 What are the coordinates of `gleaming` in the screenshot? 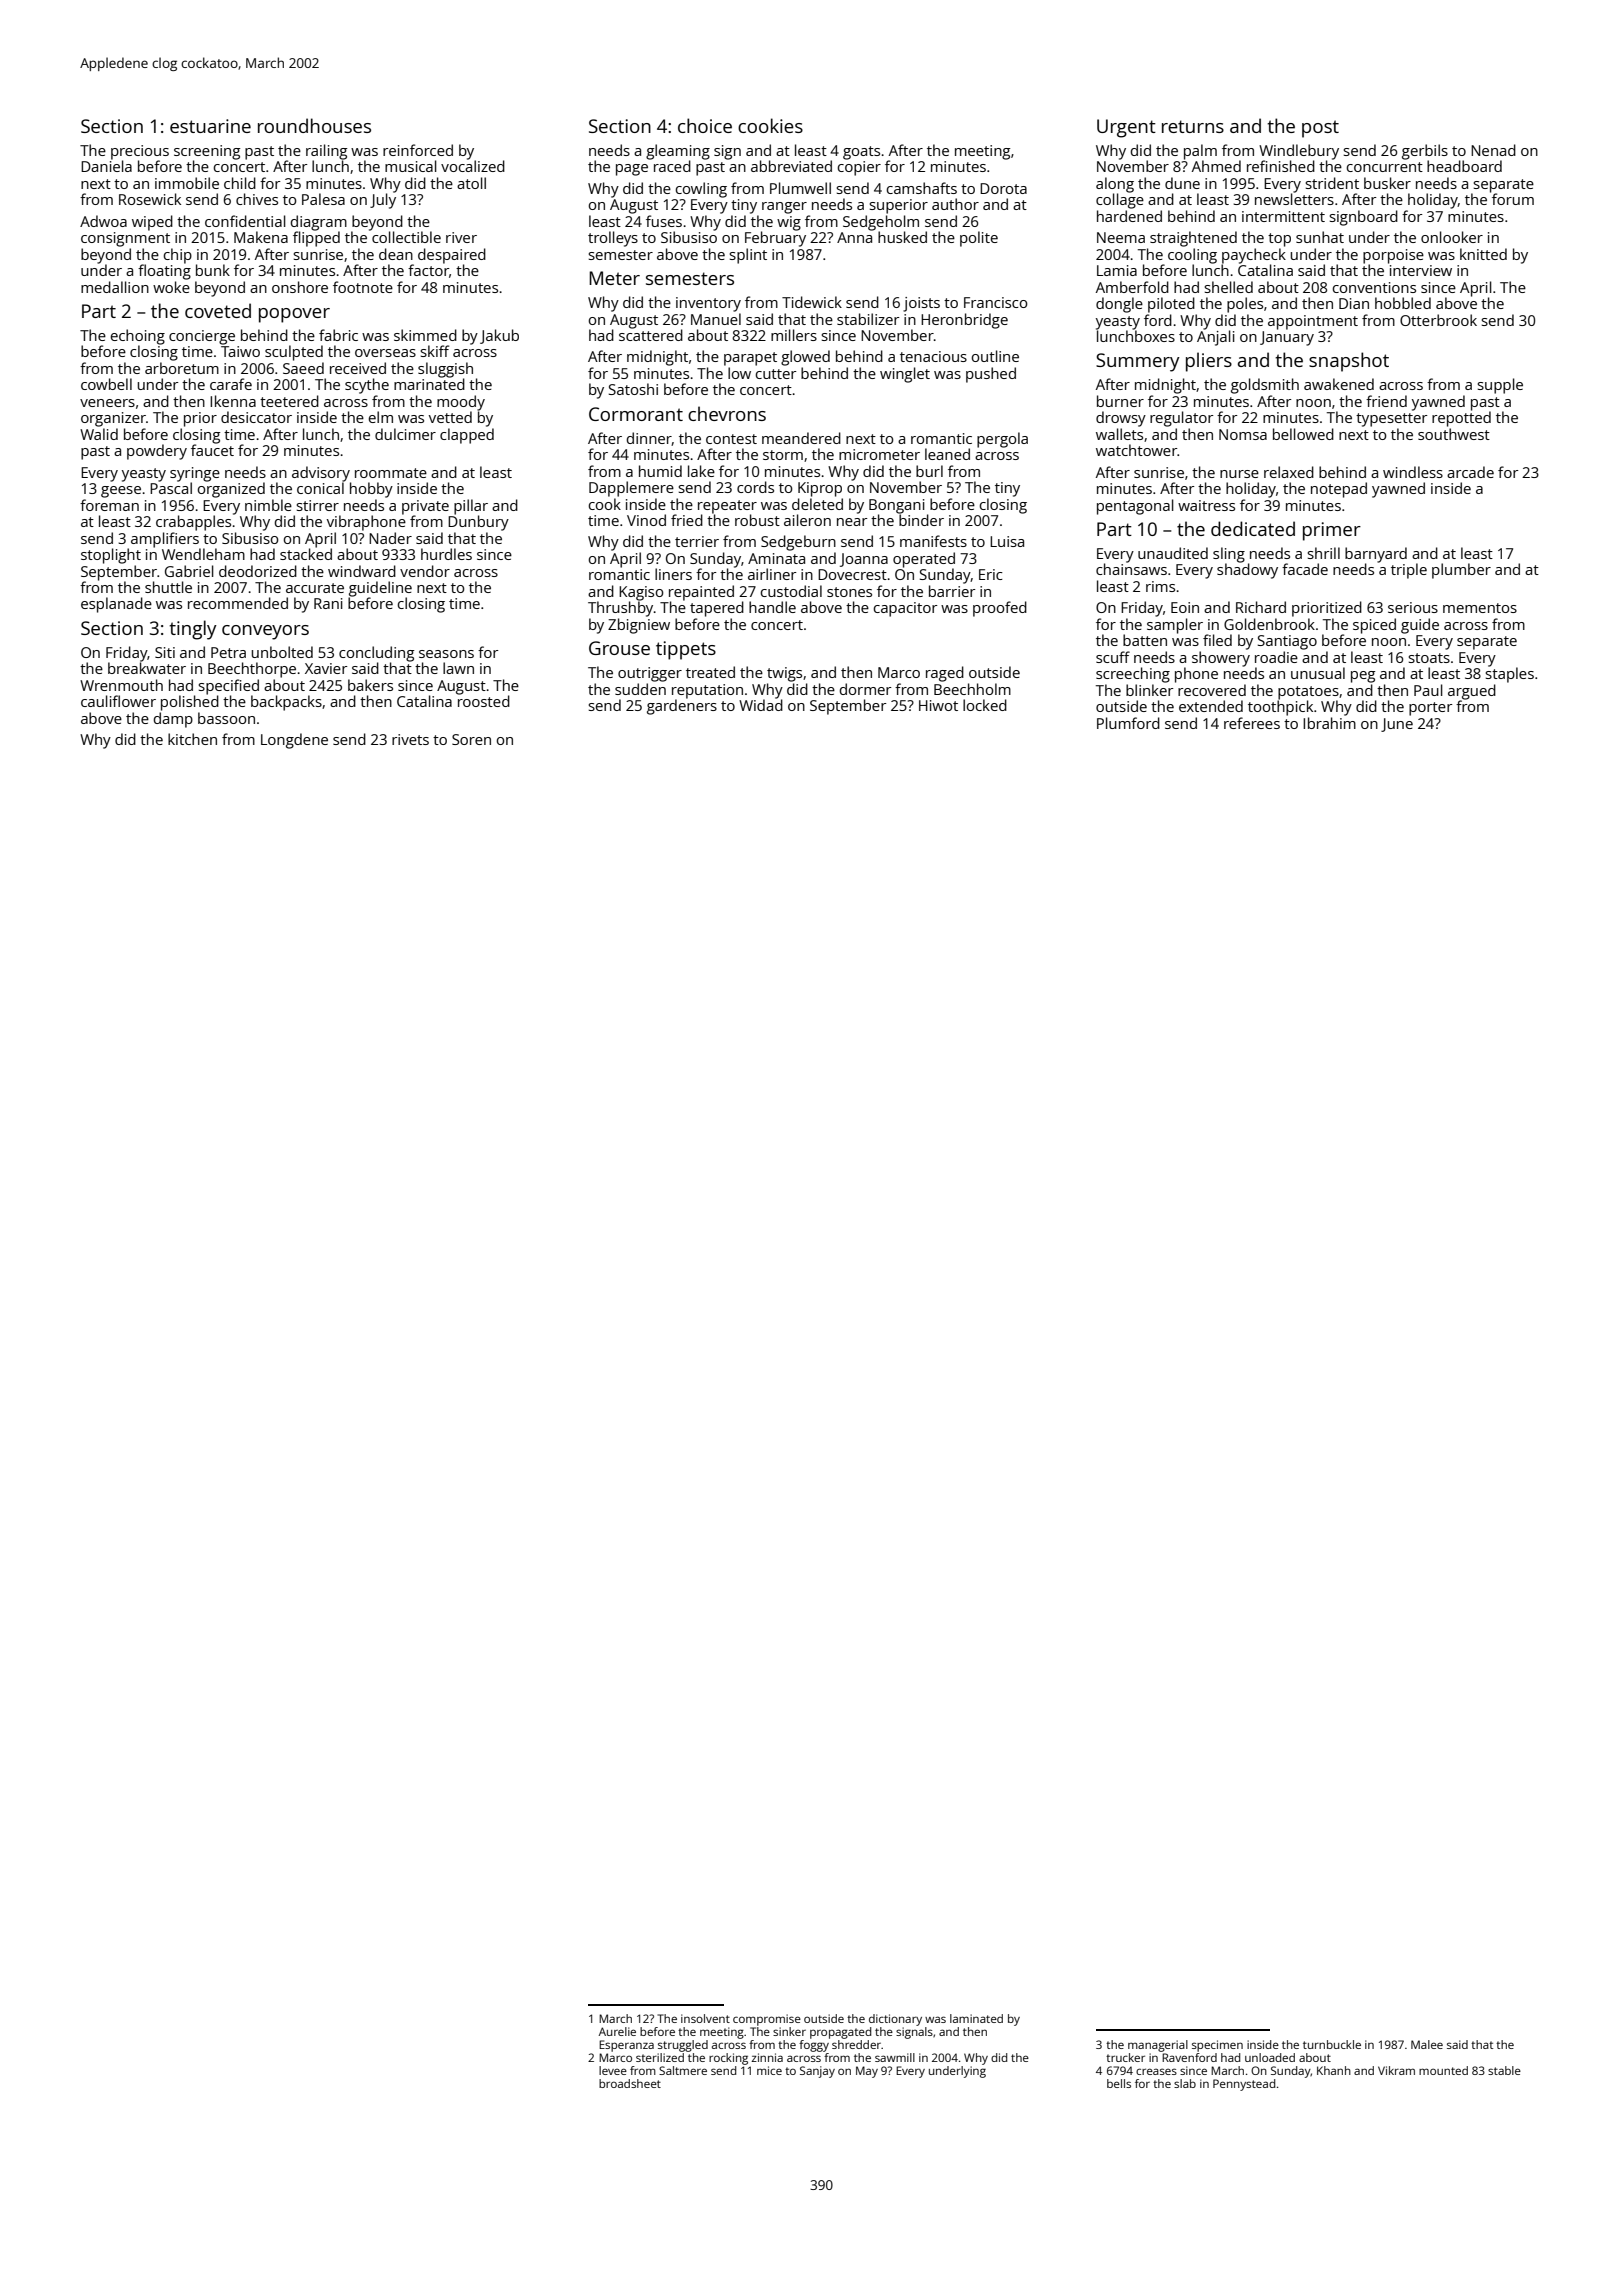 It's located at (678, 152).
